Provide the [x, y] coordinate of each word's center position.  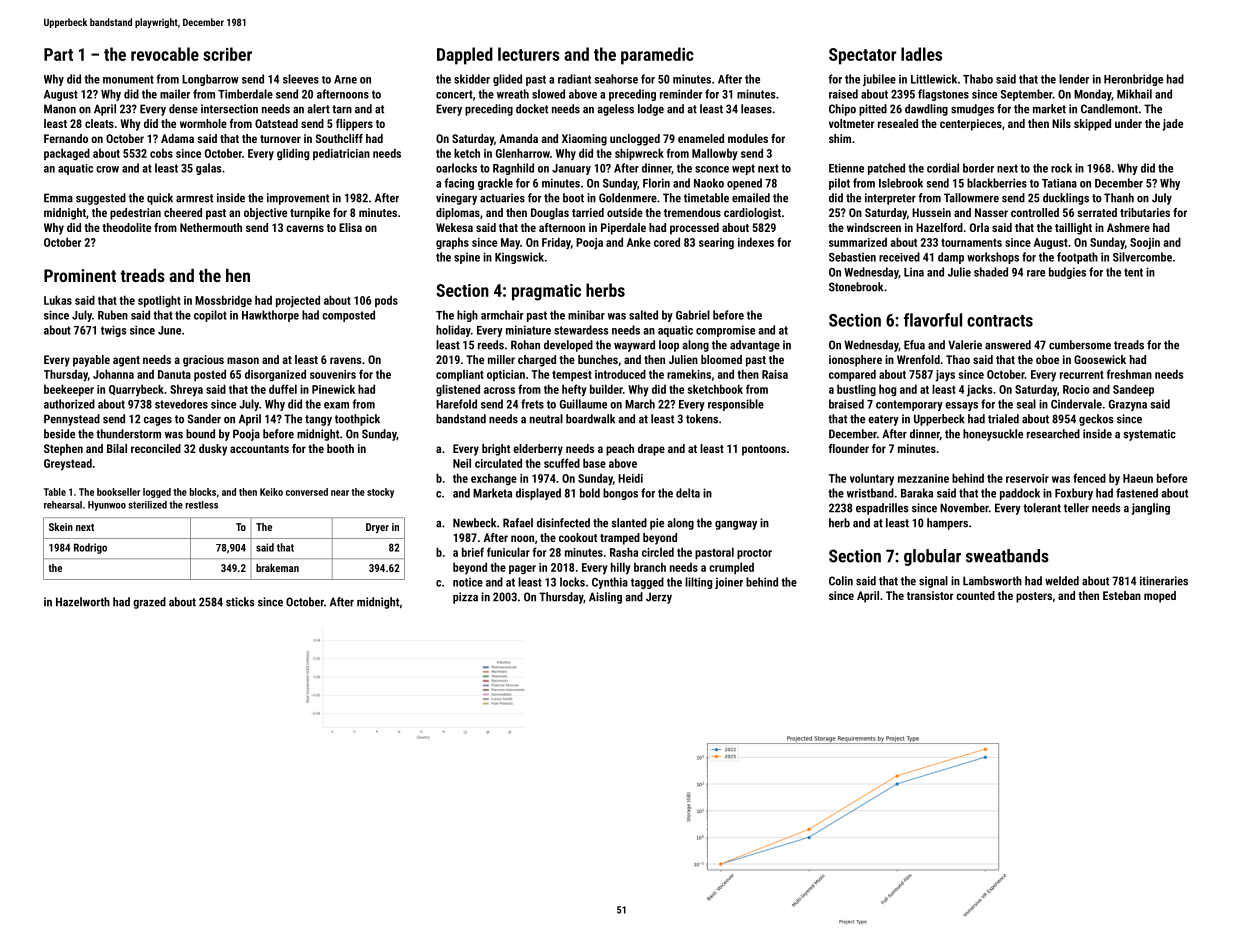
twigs [114, 331]
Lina [914, 272]
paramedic [657, 56]
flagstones [943, 95]
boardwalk [590, 419]
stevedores [181, 404]
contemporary [909, 405]
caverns [305, 228]
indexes [756, 242]
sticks [240, 602]
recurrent [1082, 375]
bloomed [721, 359]
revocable [165, 54]
